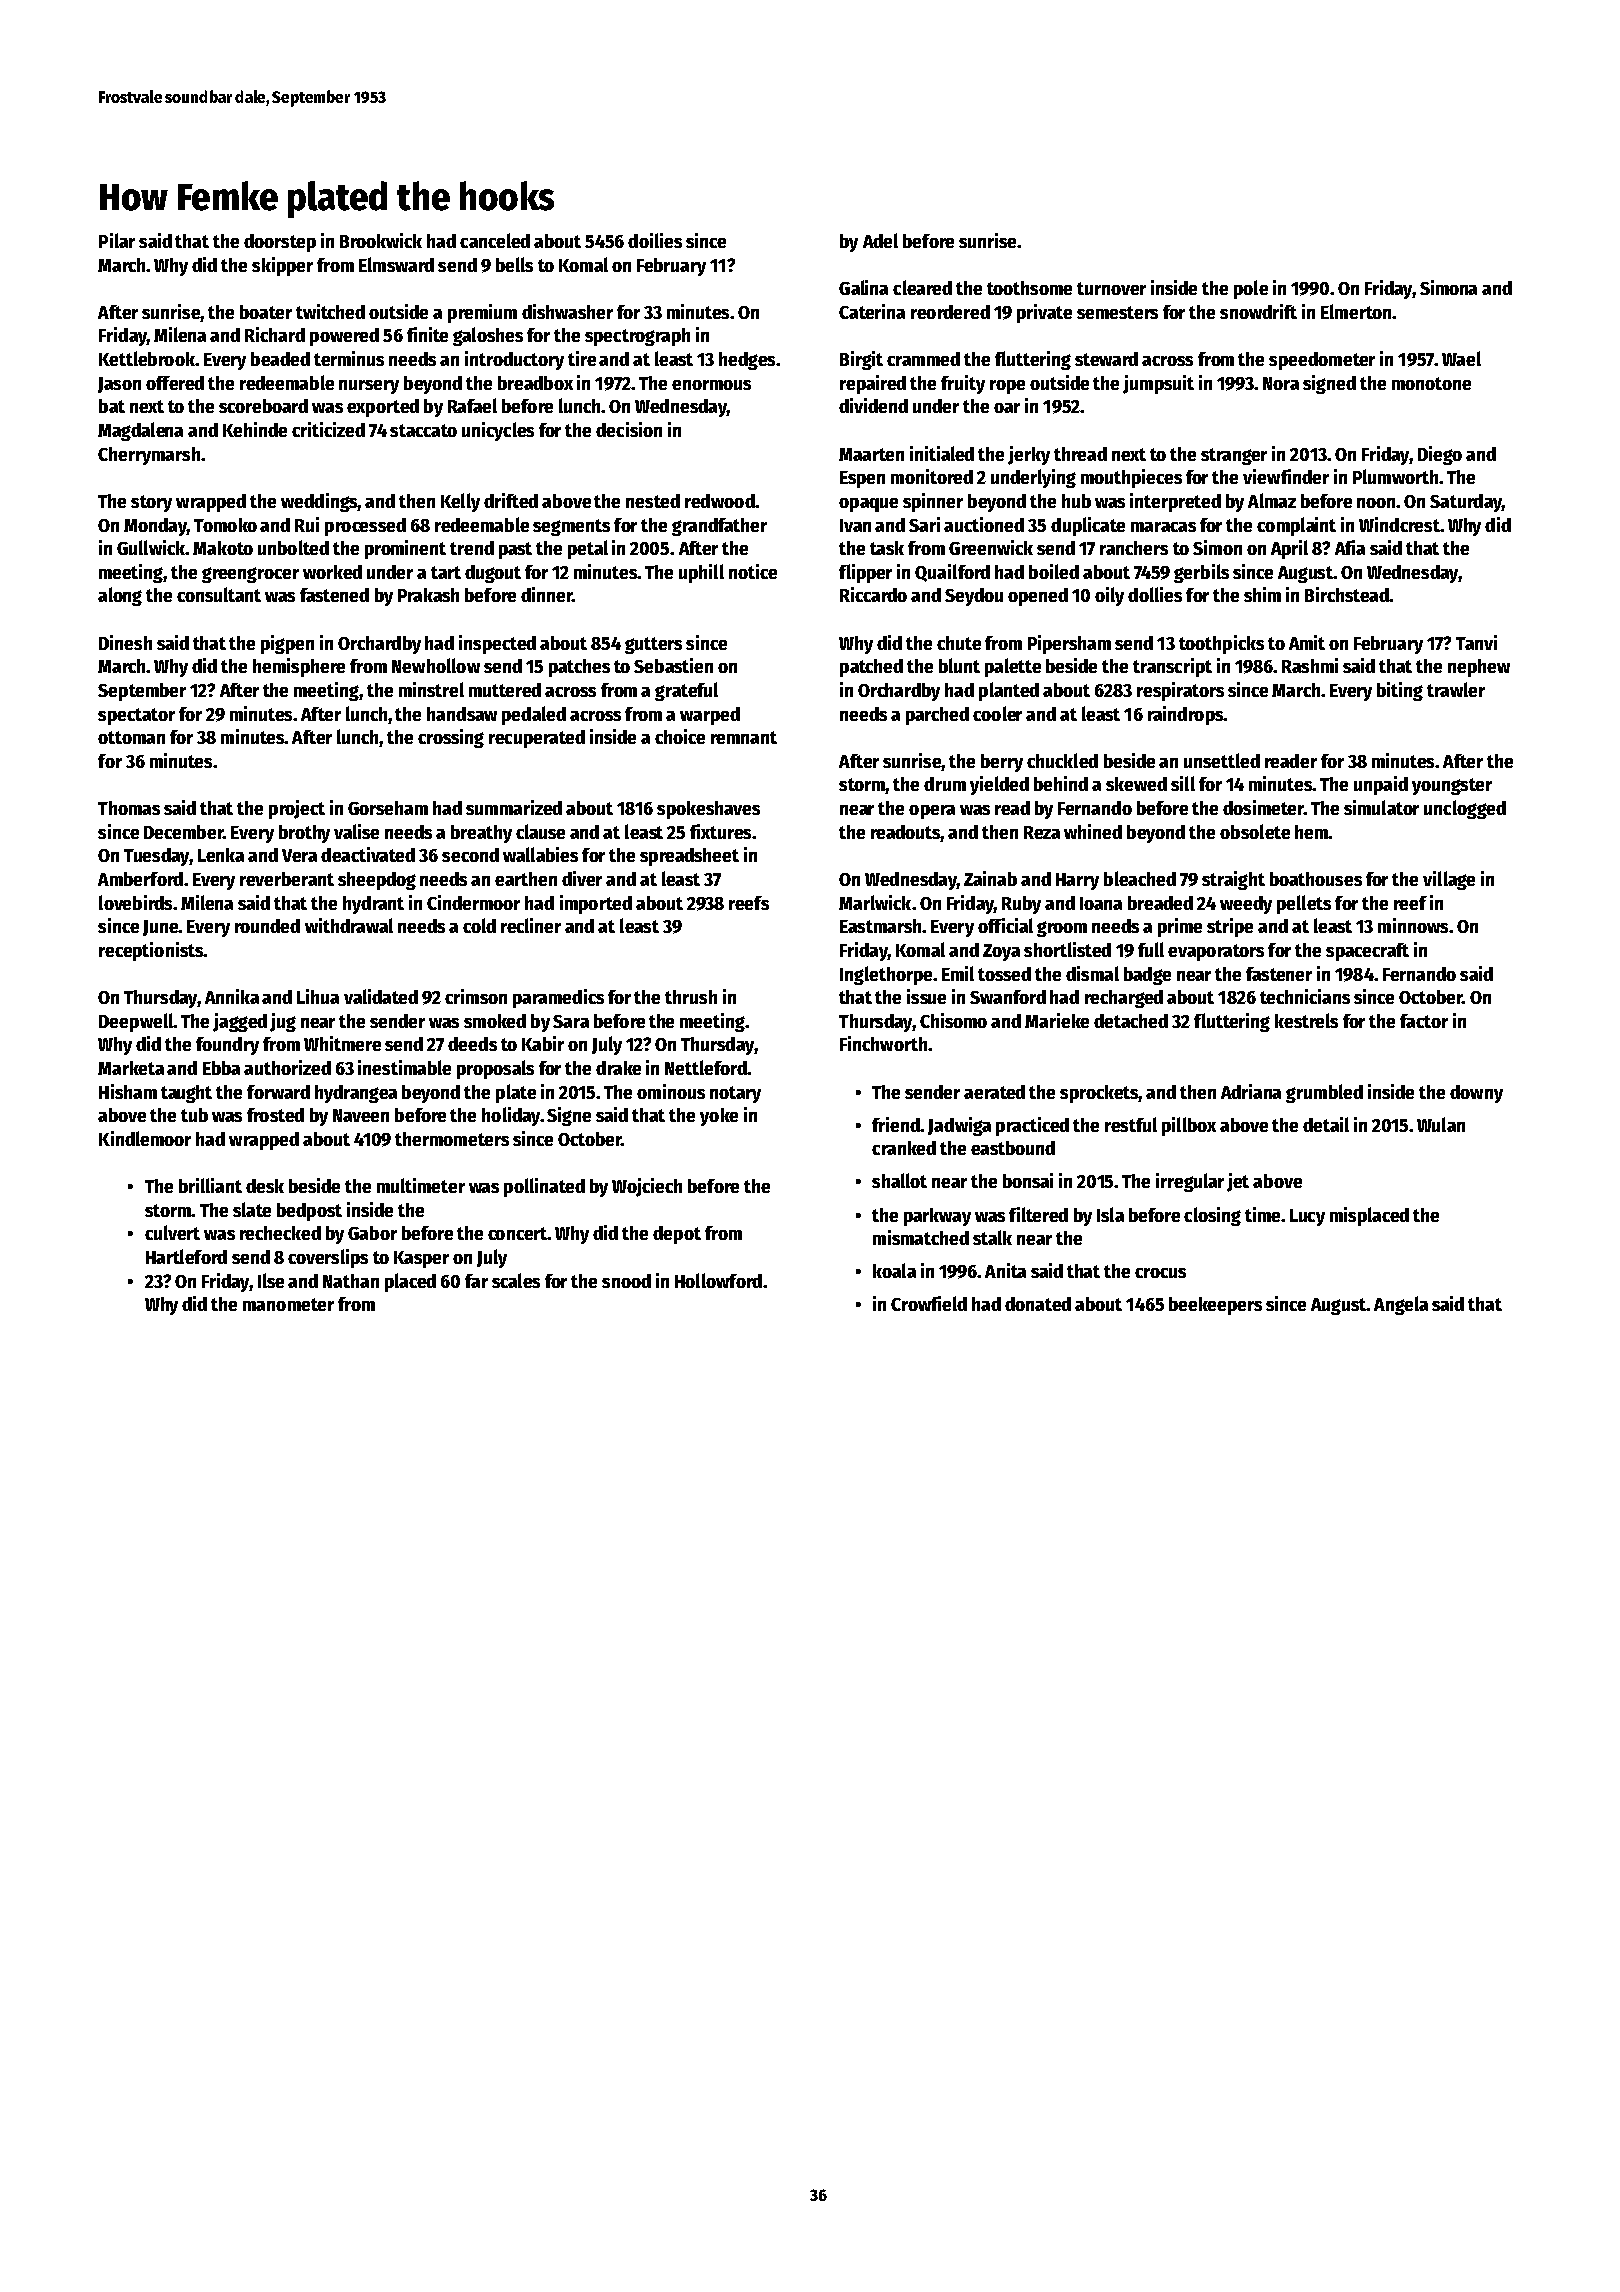  Describe the element at coordinates (232, 996) in the screenshot. I see `Annika` at that location.
